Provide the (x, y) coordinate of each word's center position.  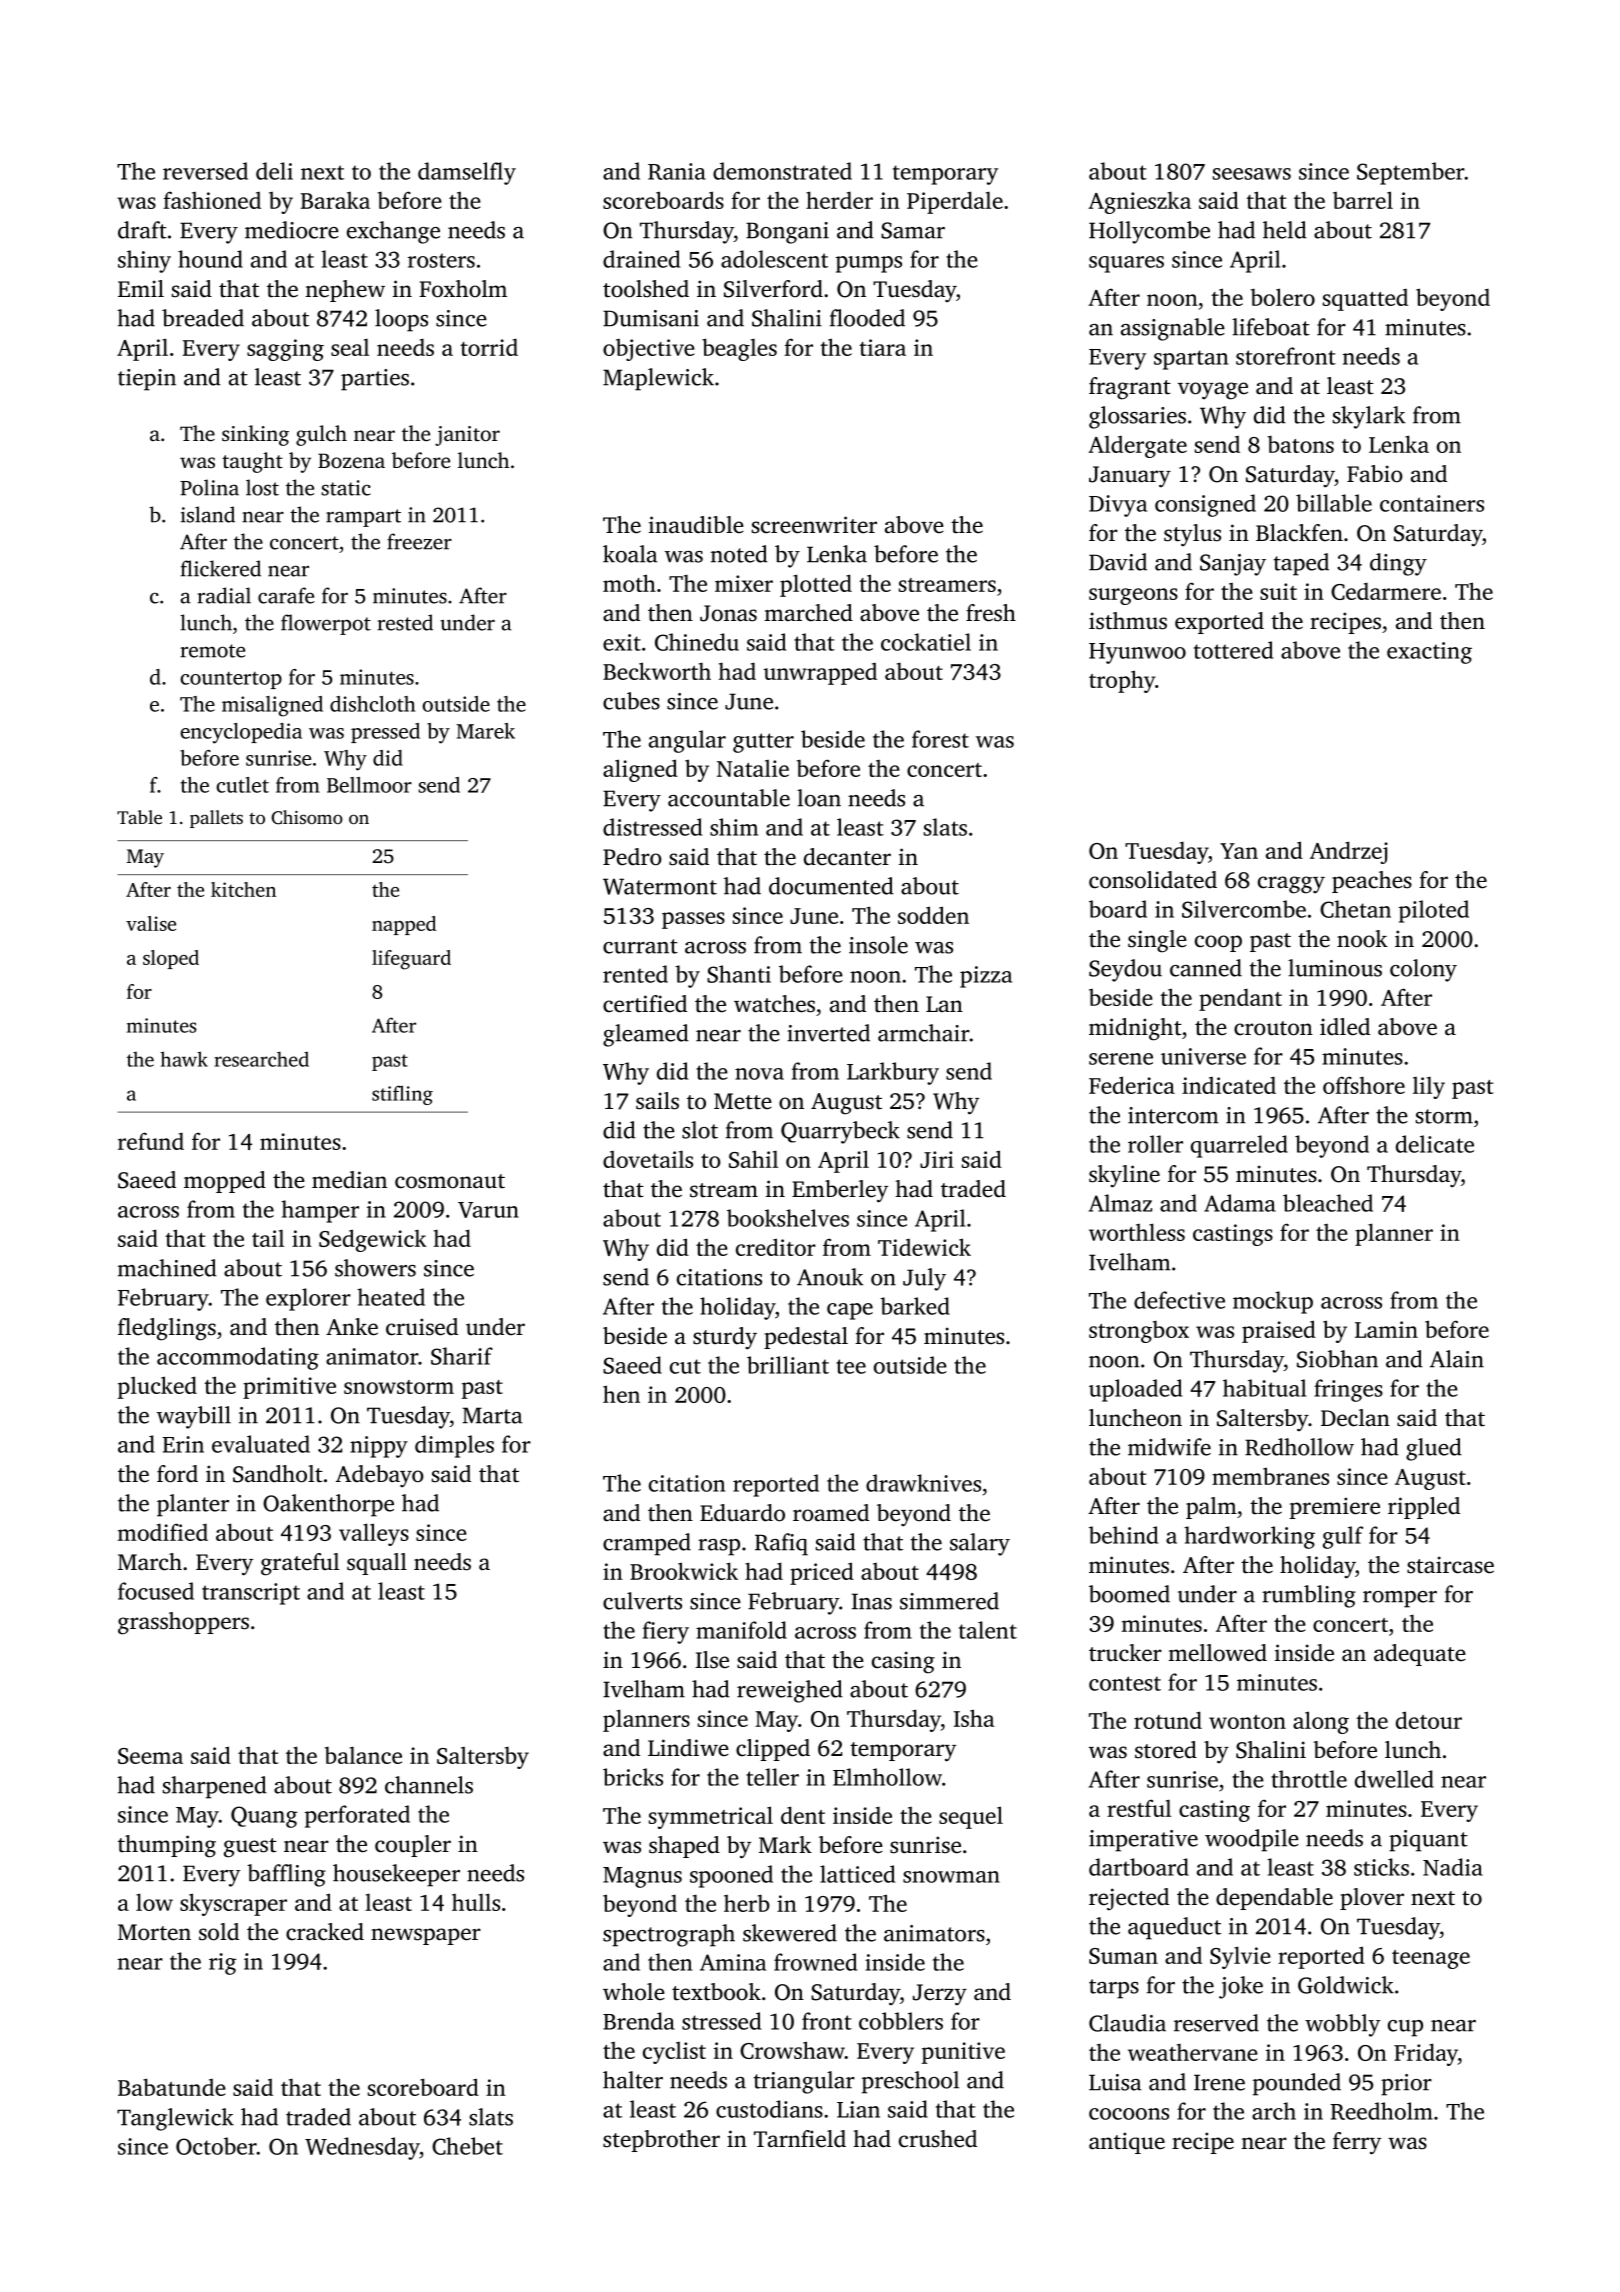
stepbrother (661, 2141)
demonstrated (782, 171)
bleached (1328, 1203)
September (1411, 173)
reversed (205, 171)
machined (167, 1268)
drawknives (923, 1483)
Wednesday (362, 2148)
